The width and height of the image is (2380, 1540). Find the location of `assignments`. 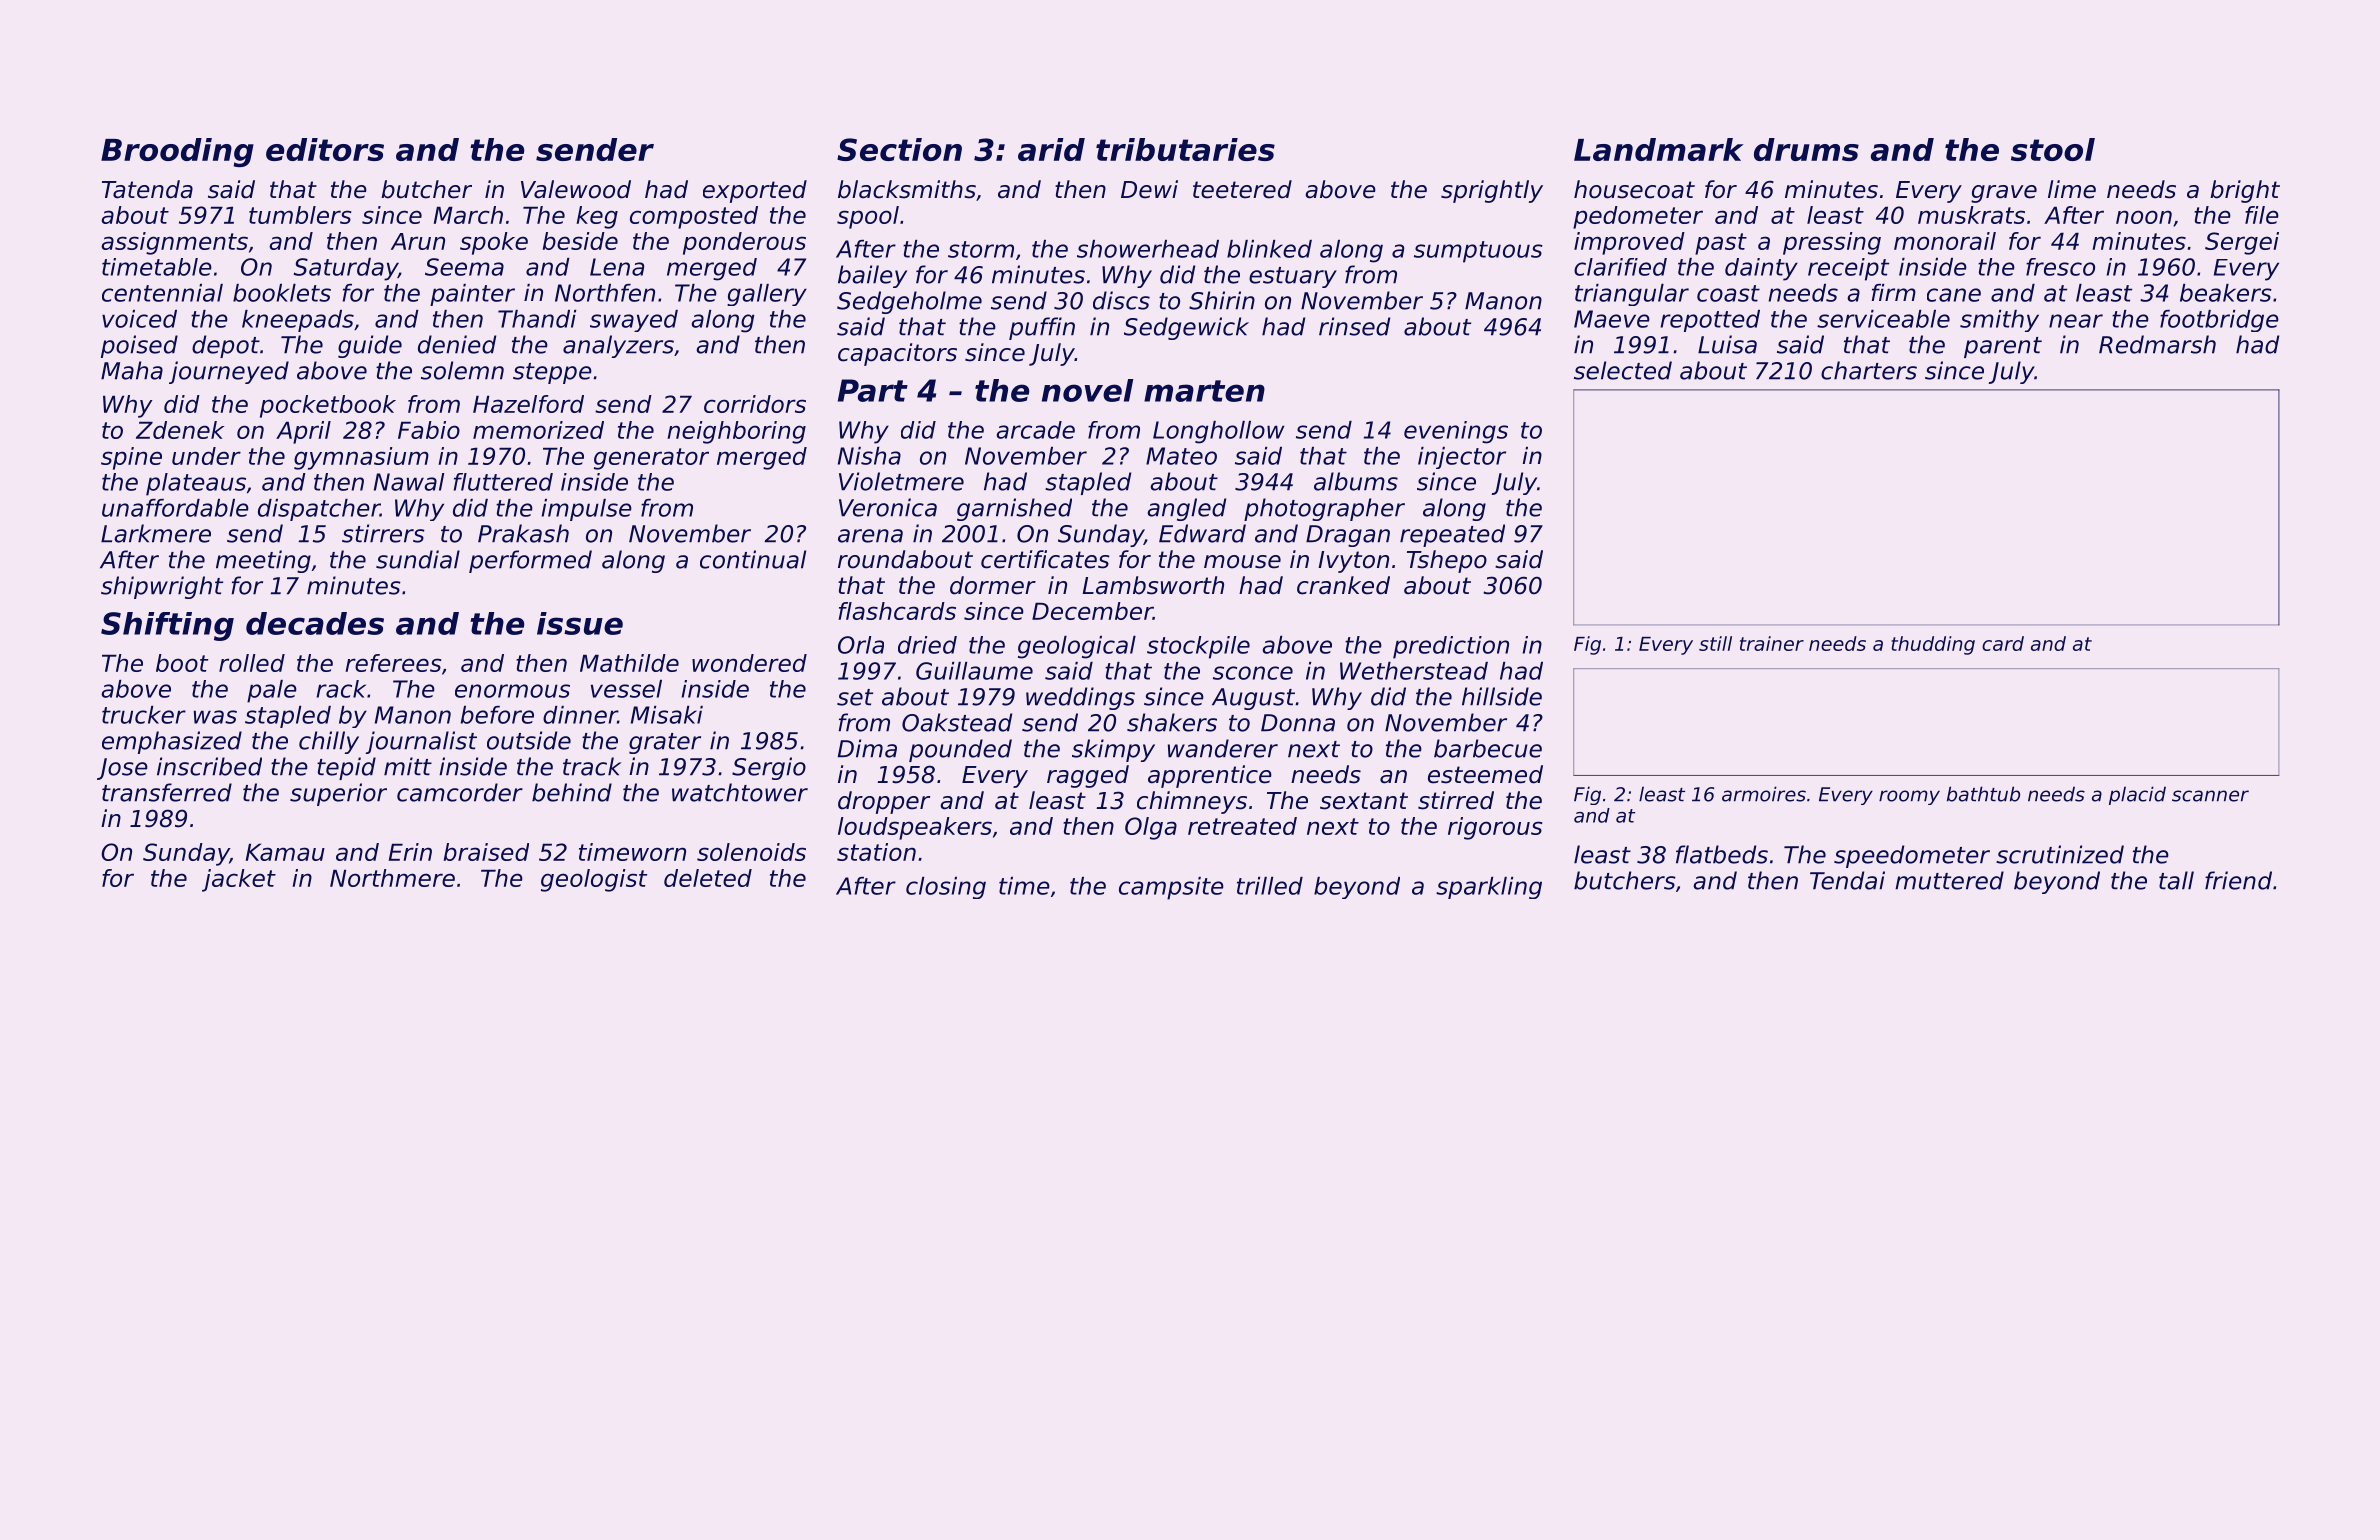

assignments is located at coordinates (174, 243).
